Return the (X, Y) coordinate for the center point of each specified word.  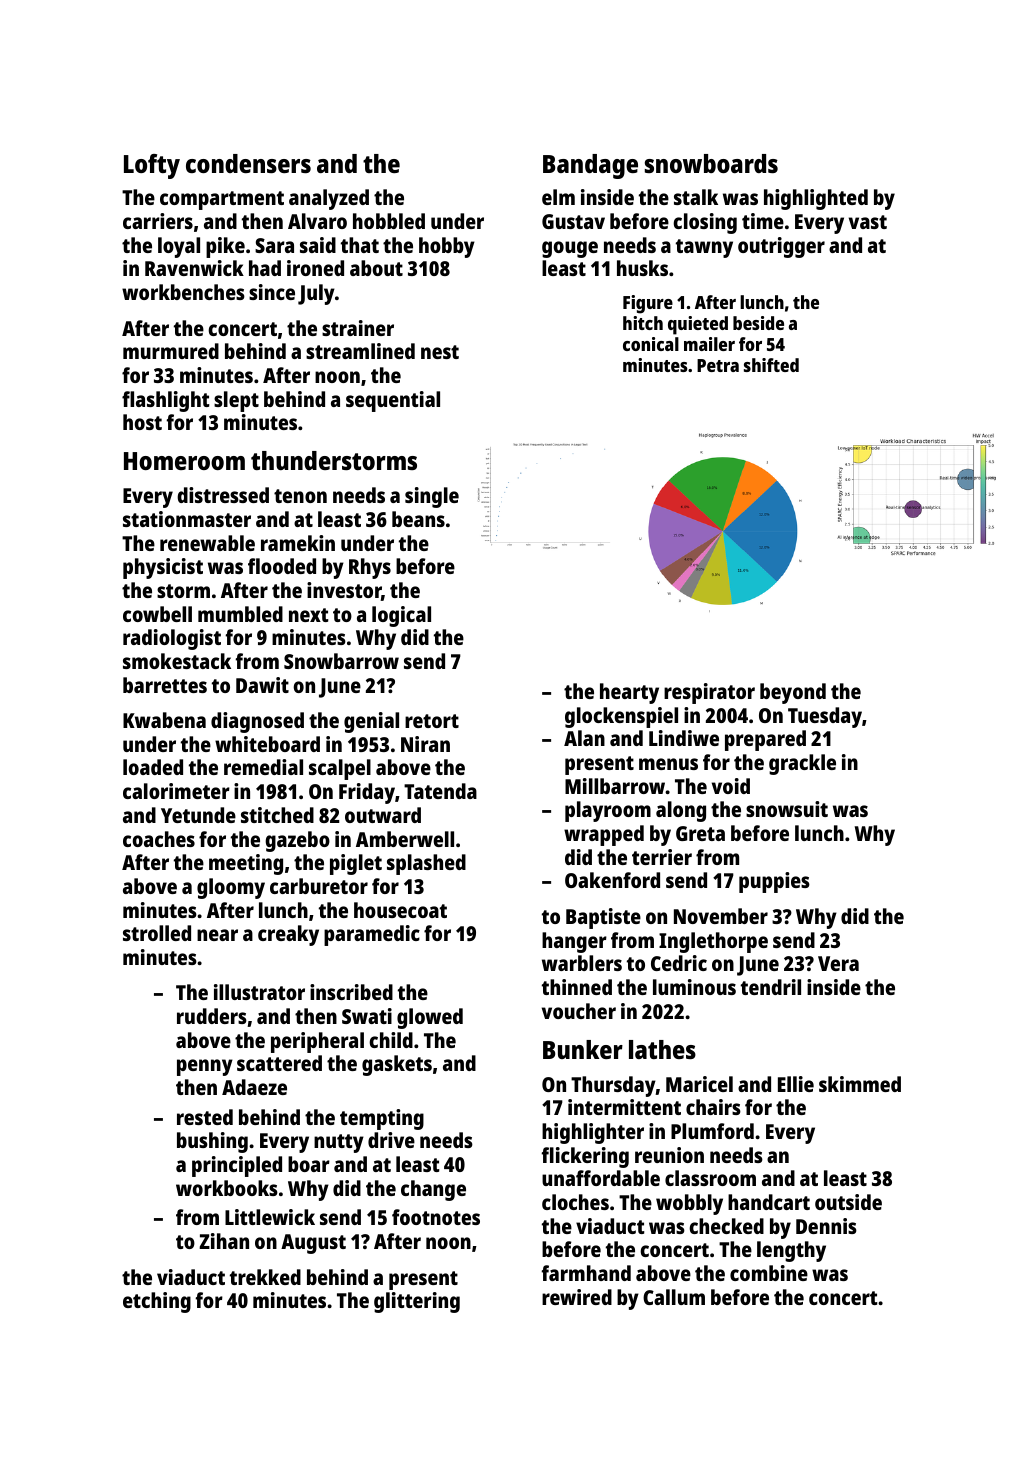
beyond (793, 693)
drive (391, 1140)
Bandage (590, 166)
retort (432, 721)
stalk (696, 197)
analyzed (329, 199)
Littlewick (270, 1217)
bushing (212, 1142)
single (432, 497)
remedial (263, 767)
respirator (709, 693)
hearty (629, 693)
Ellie (796, 1084)
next (308, 615)
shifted (771, 365)
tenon (300, 496)
